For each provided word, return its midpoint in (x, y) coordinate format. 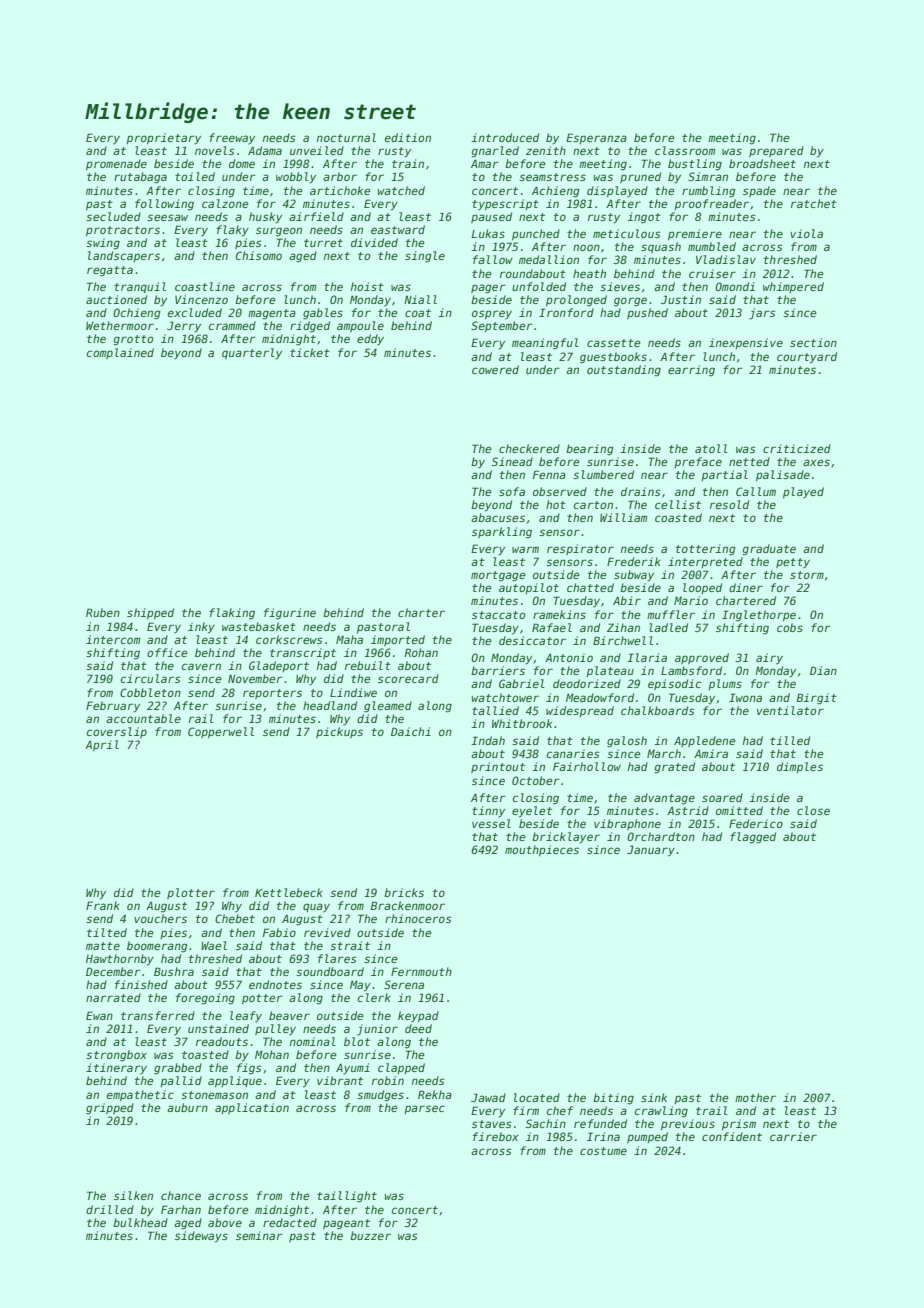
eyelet (532, 812)
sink (654, 1097)
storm (807, 575)
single (425, 257)
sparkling (502, 533)
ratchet (814, 203)
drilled (110, 1209)
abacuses (498, 517)
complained (120, 353)
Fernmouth (421, 971)
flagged (753, 838)
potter (262, 999)
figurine (290, 614)
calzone (225, 203)
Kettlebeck (289, 892)
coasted (678, 517)
